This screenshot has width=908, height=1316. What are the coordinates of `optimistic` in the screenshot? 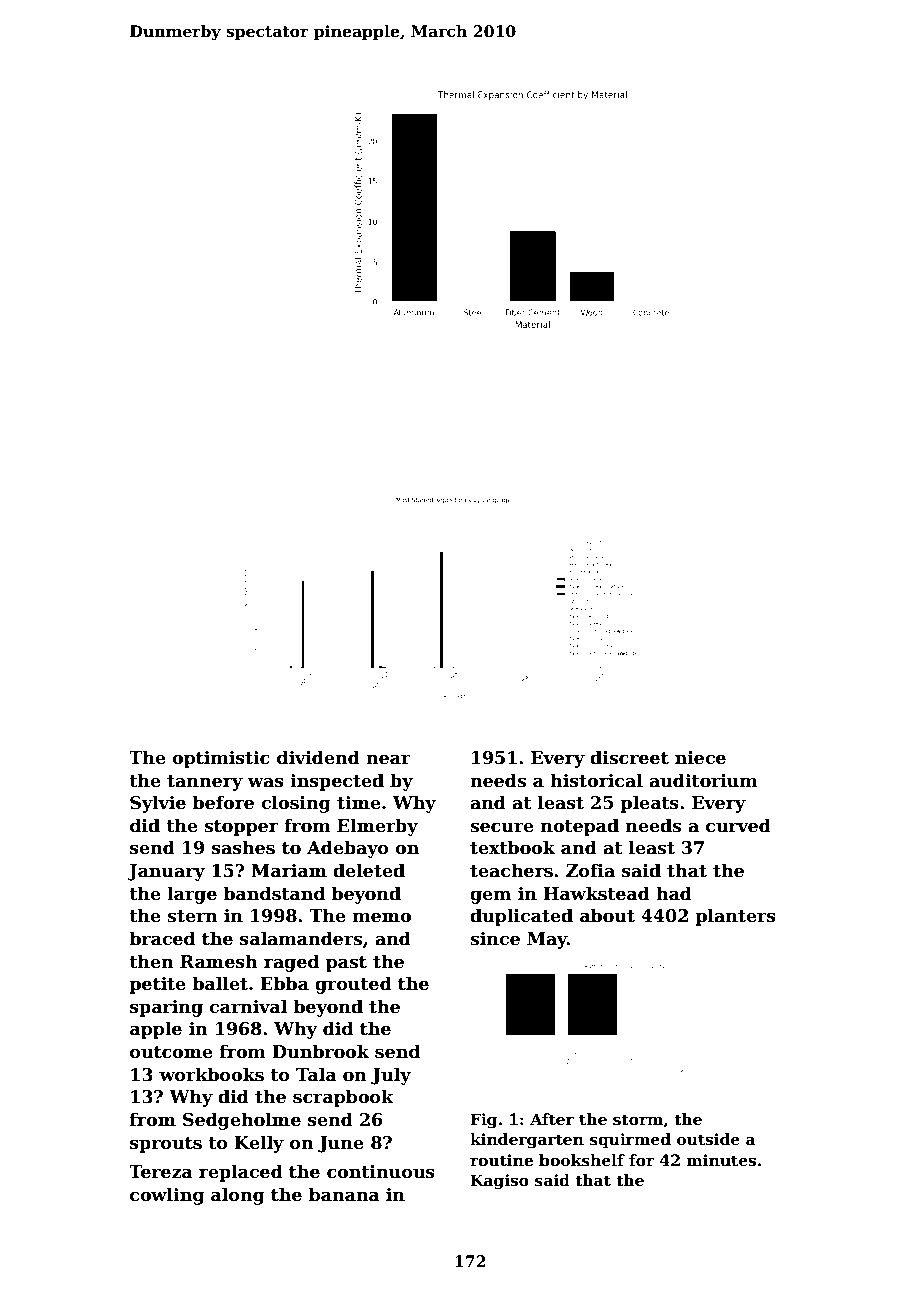 It's located at (221, 759).
